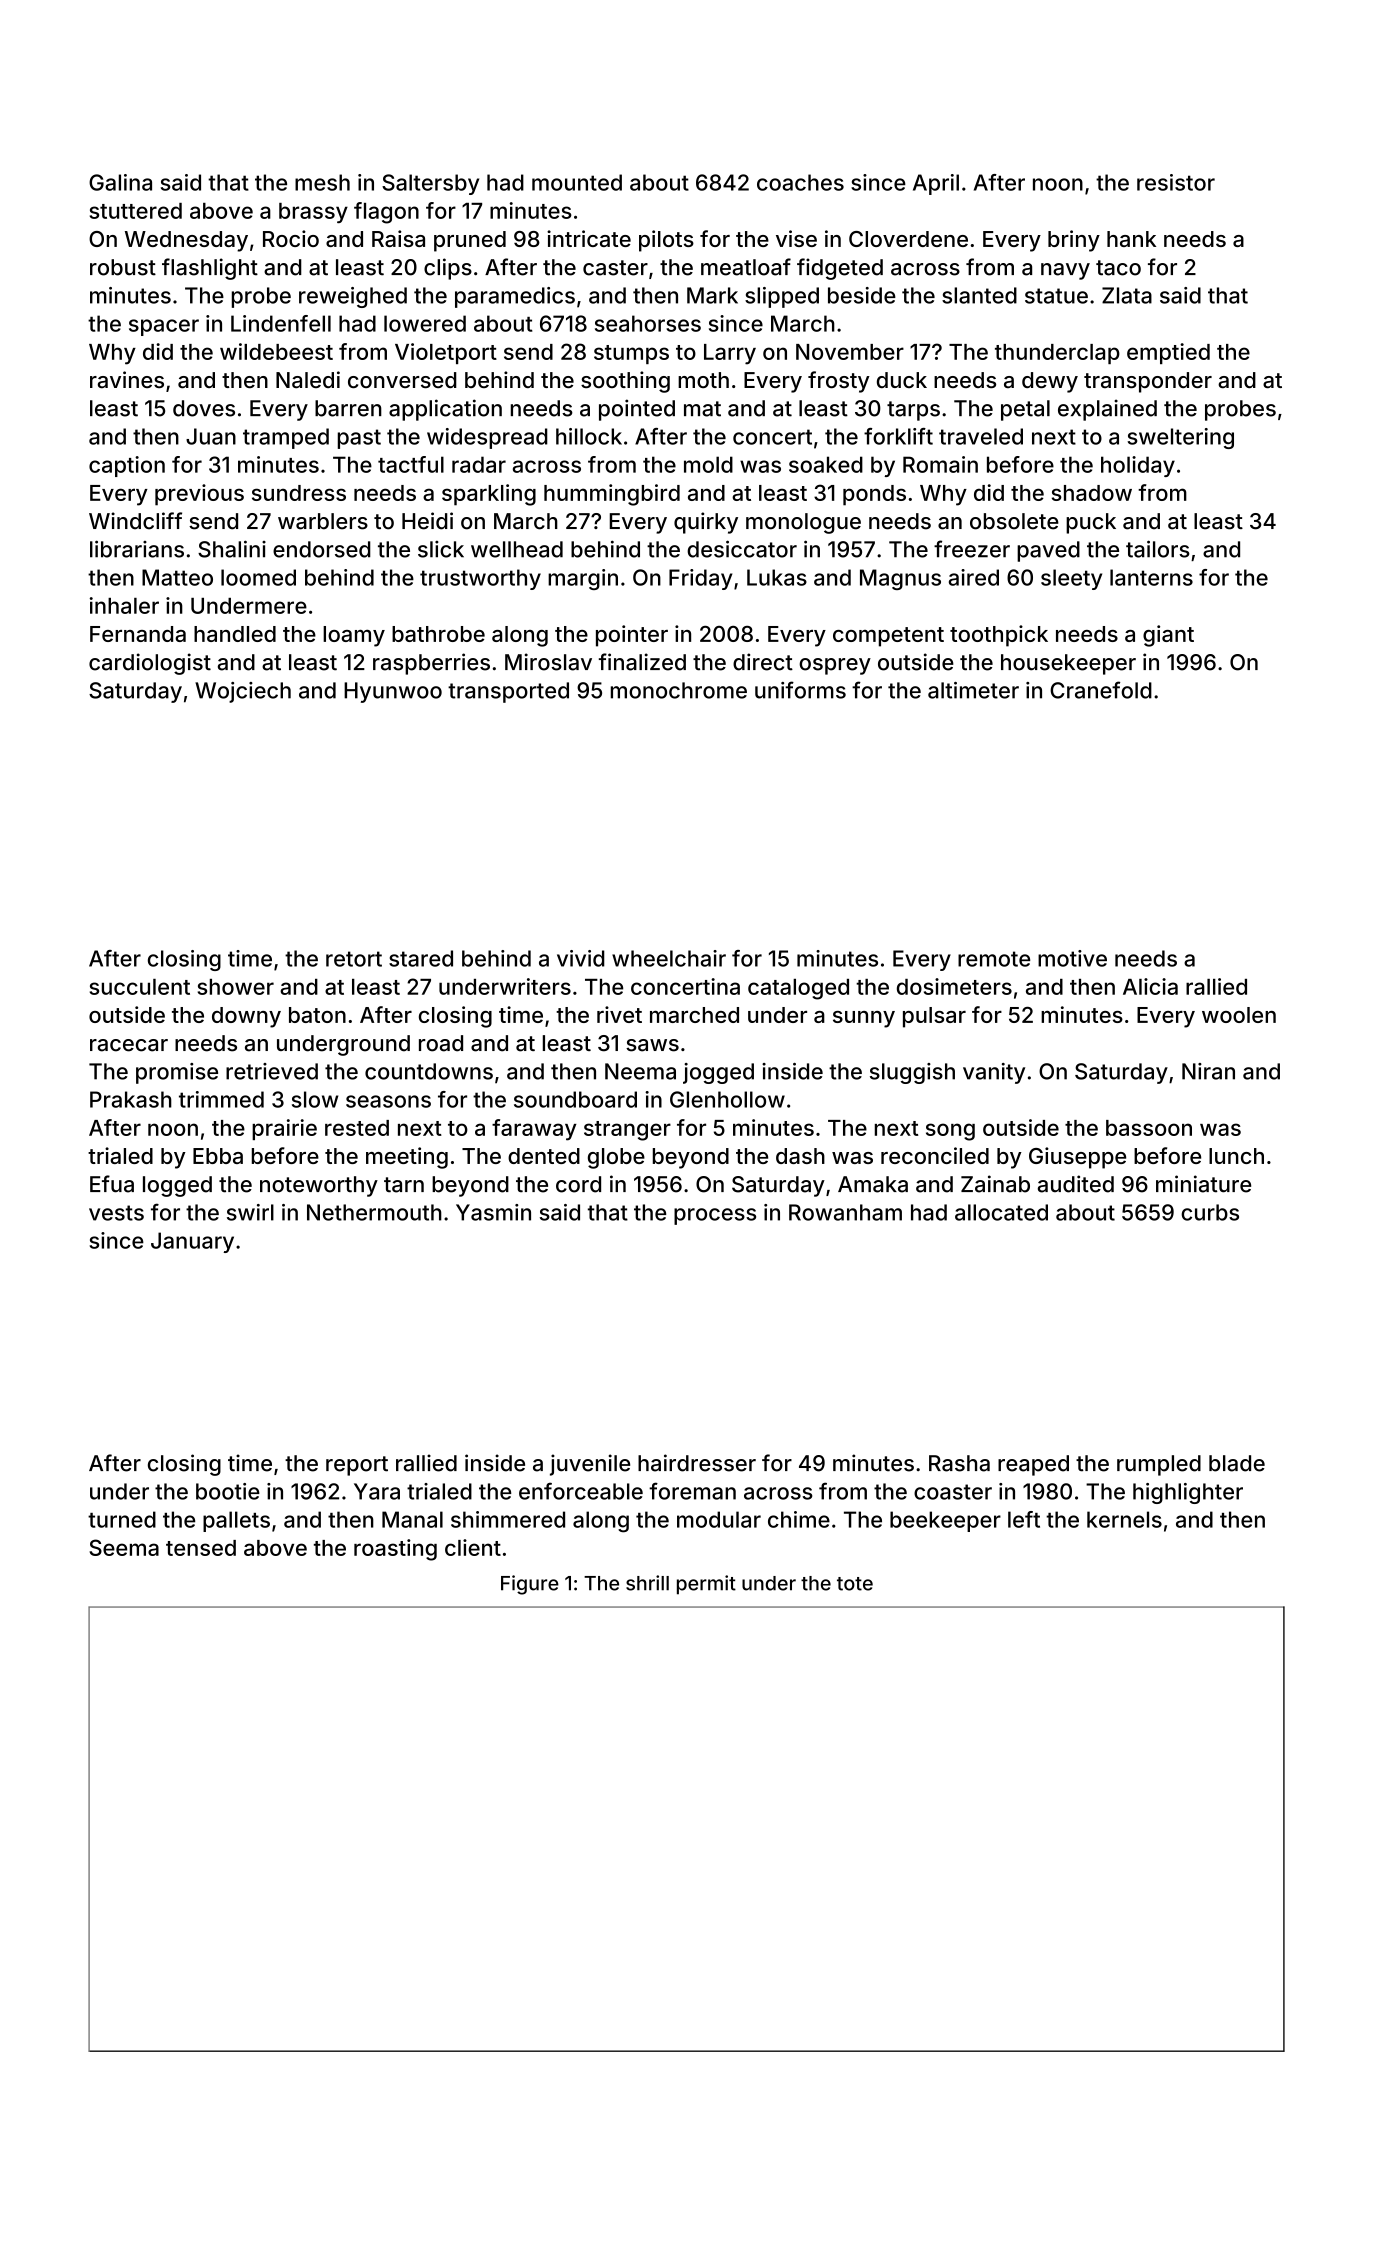 The image size is (1373, 2261). Describe the element at coordinates (1210, 1212) in the screenshot. I see `curbs` at that location.
